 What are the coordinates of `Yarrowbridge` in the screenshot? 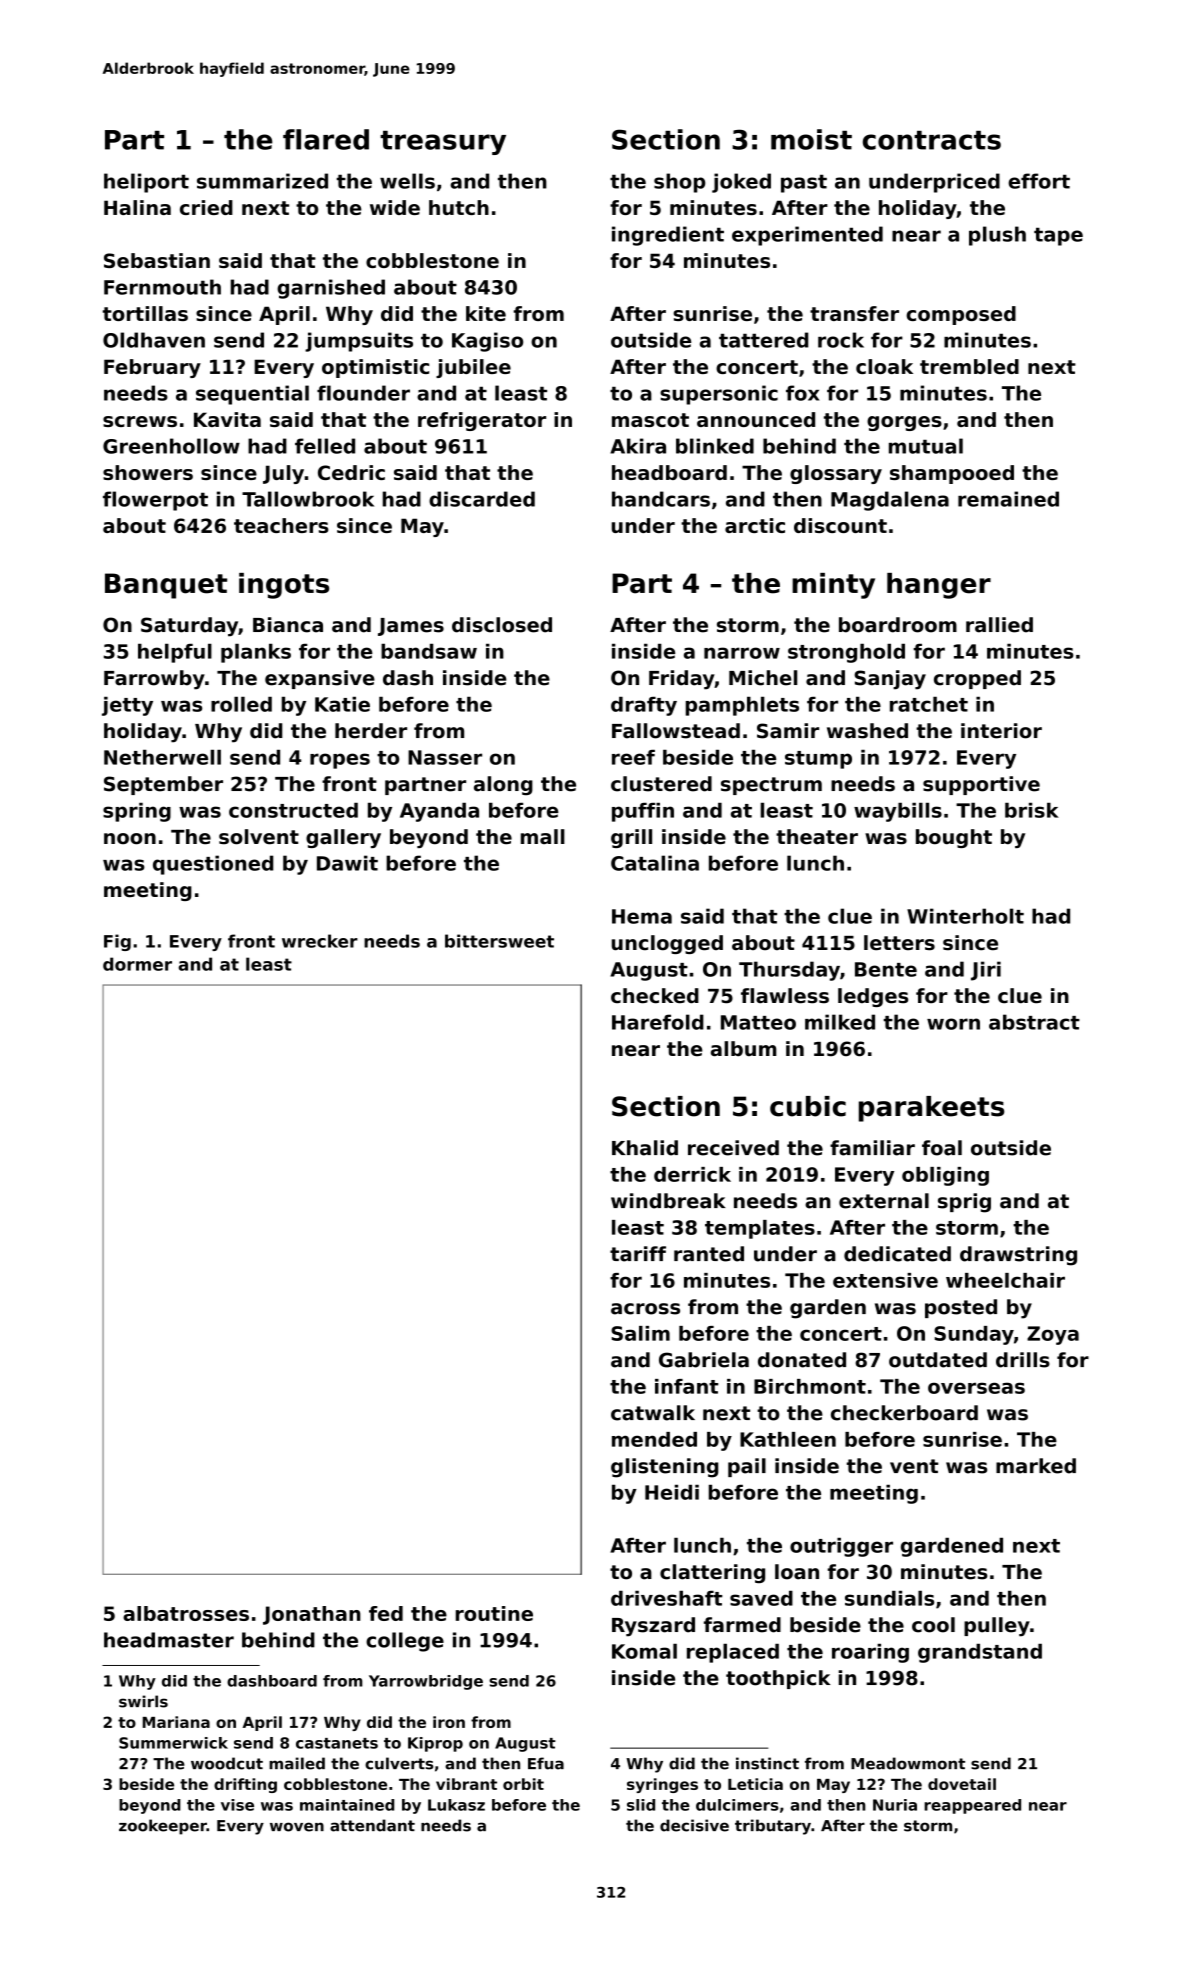 It's located at (426, 1682).
